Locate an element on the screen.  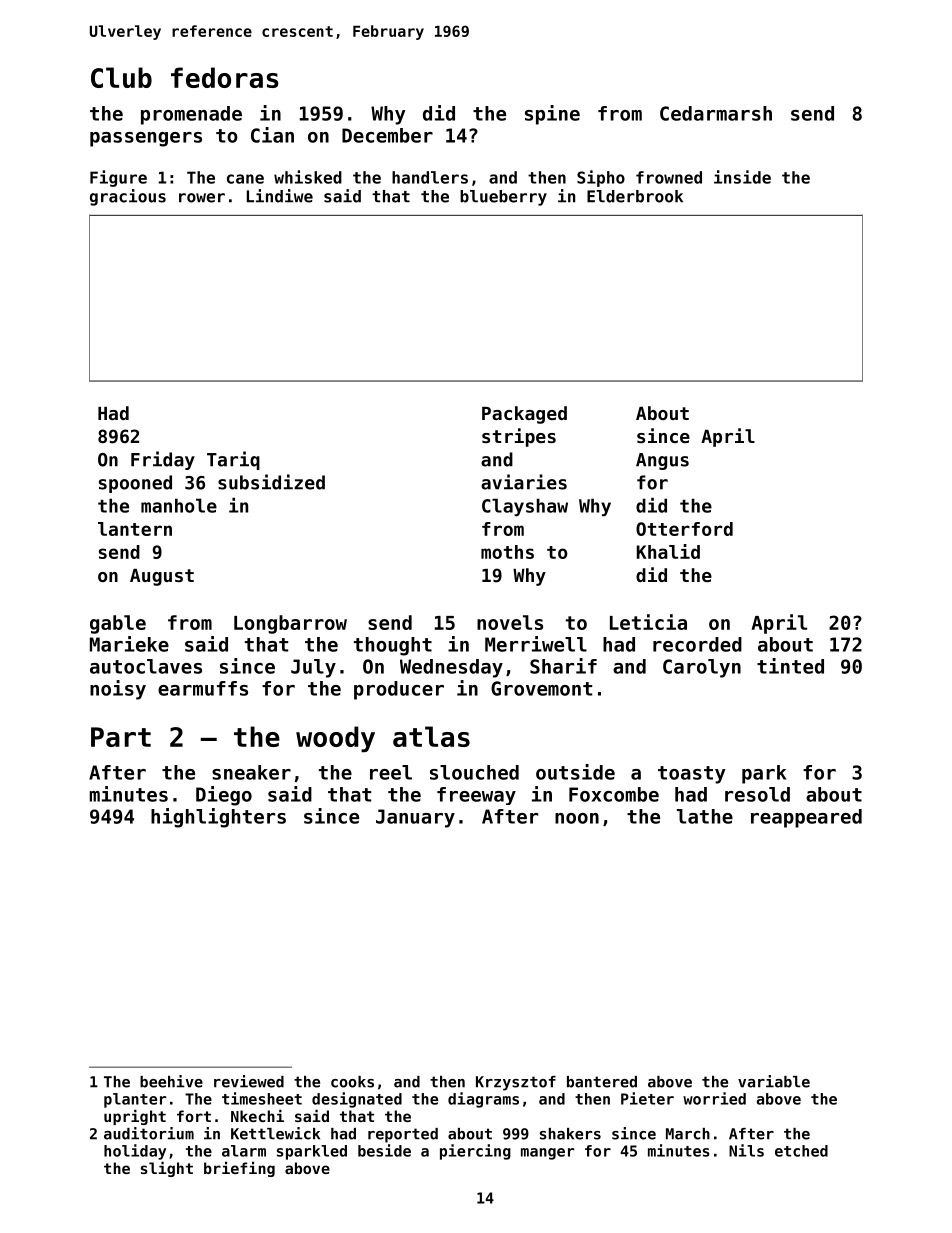
variable is located at coordinates (774, 1081).
